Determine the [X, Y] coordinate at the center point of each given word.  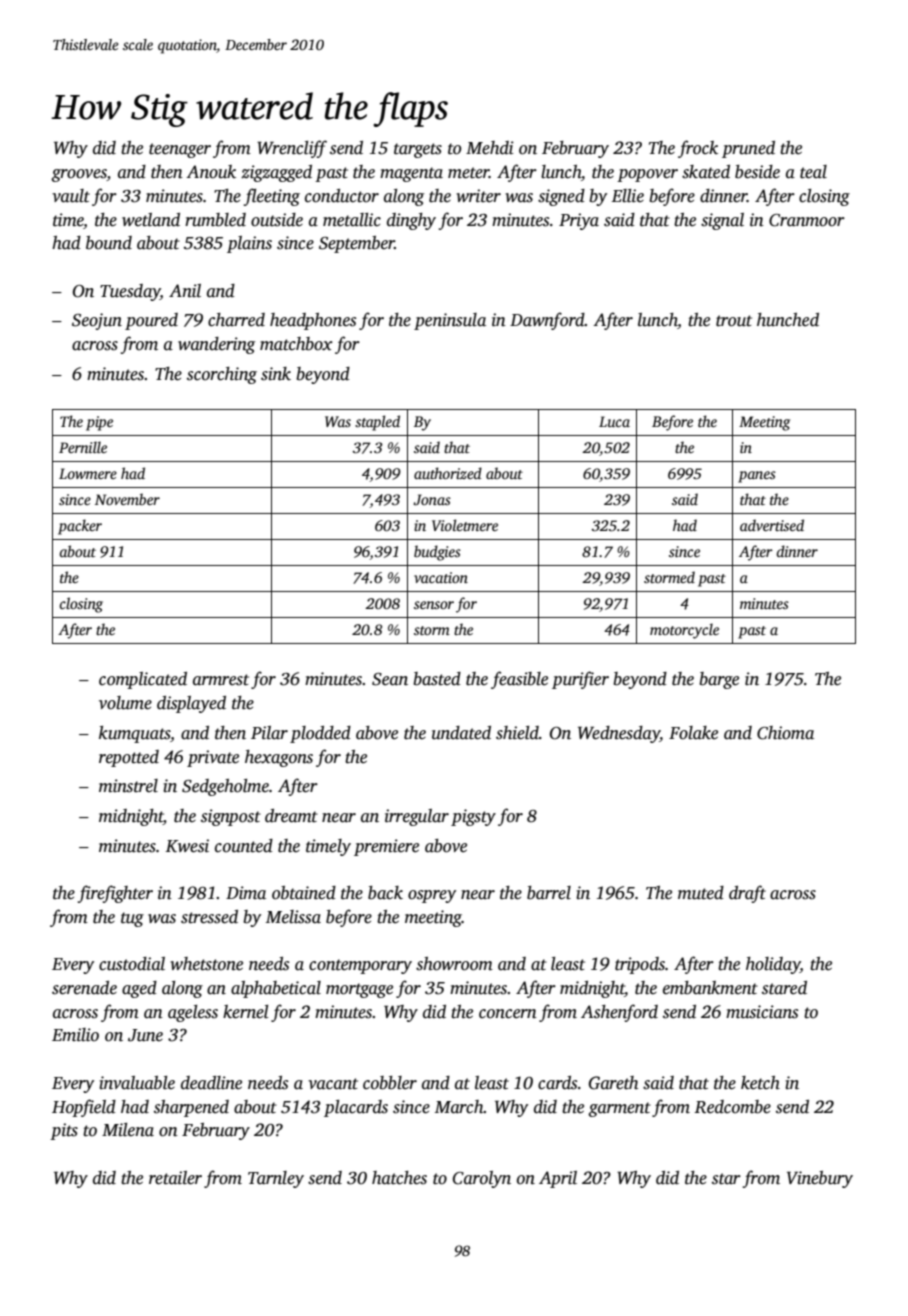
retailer [175, 1178]
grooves [79, 175]
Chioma [785, 733]
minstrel [128, 786]
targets [418, 150]
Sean [390, 679]
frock [698, 149]
